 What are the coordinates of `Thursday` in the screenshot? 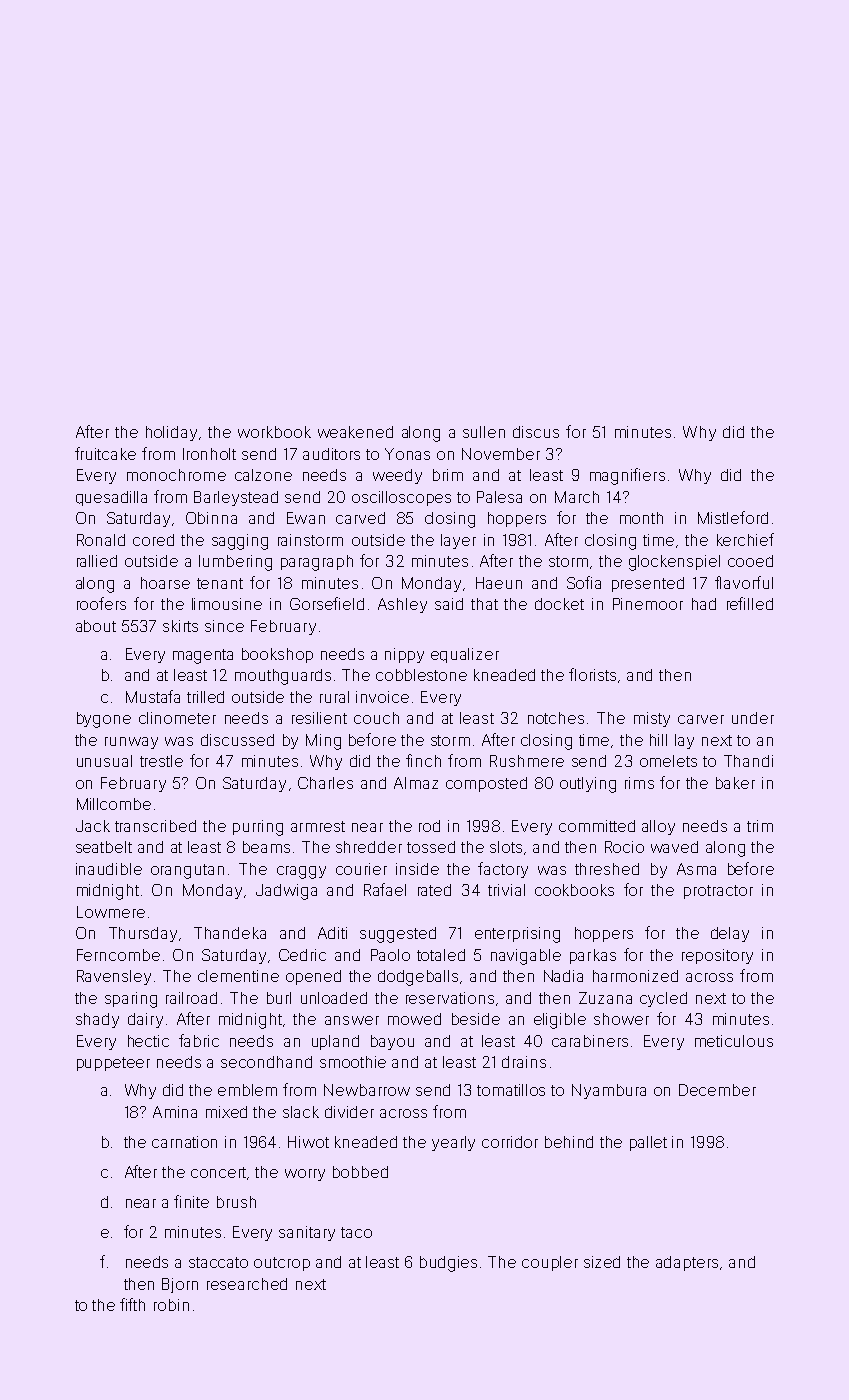 It's located at (143, 934).
